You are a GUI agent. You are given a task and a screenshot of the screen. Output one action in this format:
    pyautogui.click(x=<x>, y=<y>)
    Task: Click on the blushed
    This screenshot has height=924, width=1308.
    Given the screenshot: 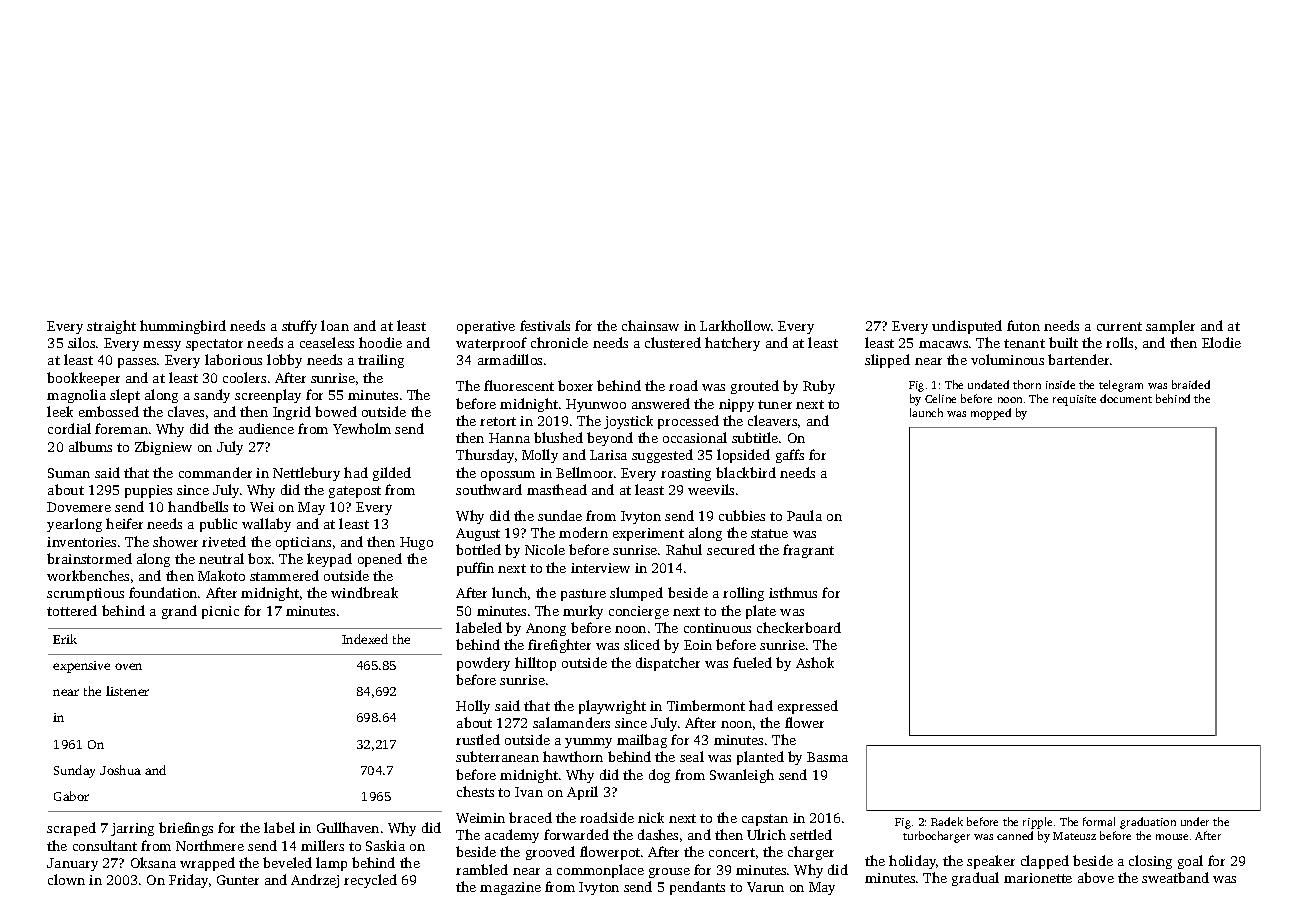 What is the action you would take?
    pyautogui.click(x=558, y=437)
